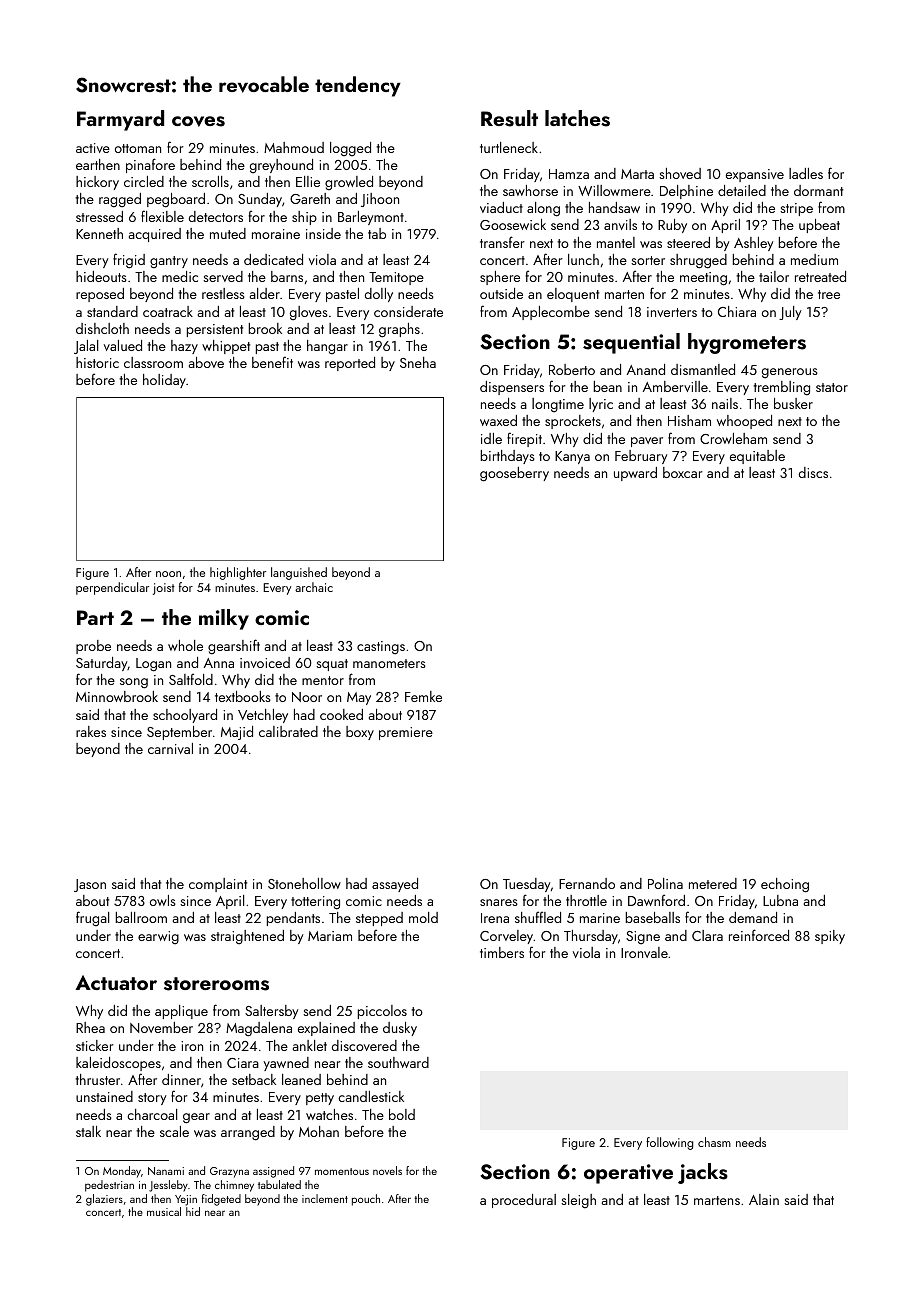  I want to click on languished, so click(299, 573).
